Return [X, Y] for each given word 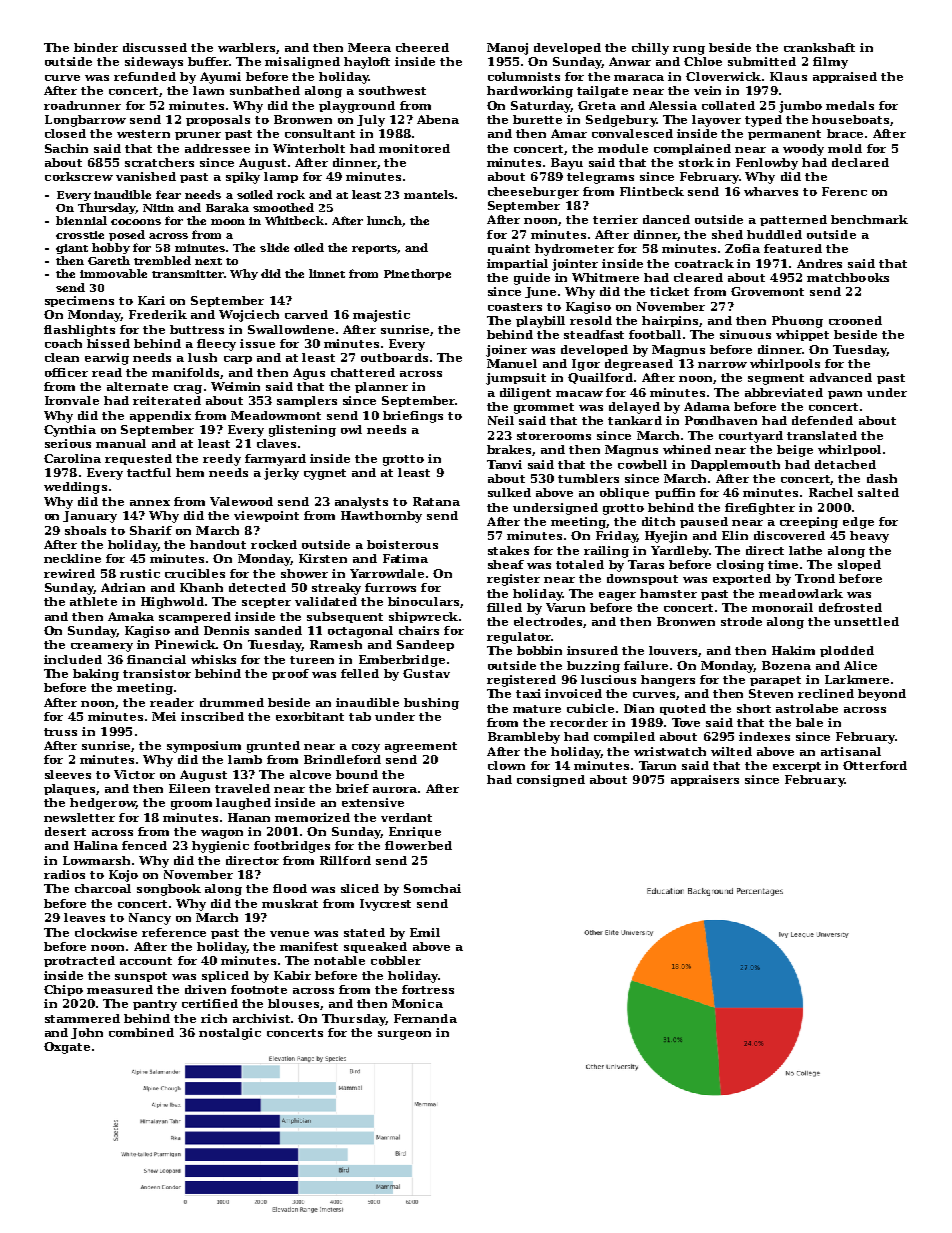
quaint [509, 249]
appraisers [705, 780]
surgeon [404, 1035]
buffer [209, 61]
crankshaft [819, 47]
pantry [155, 1005]
